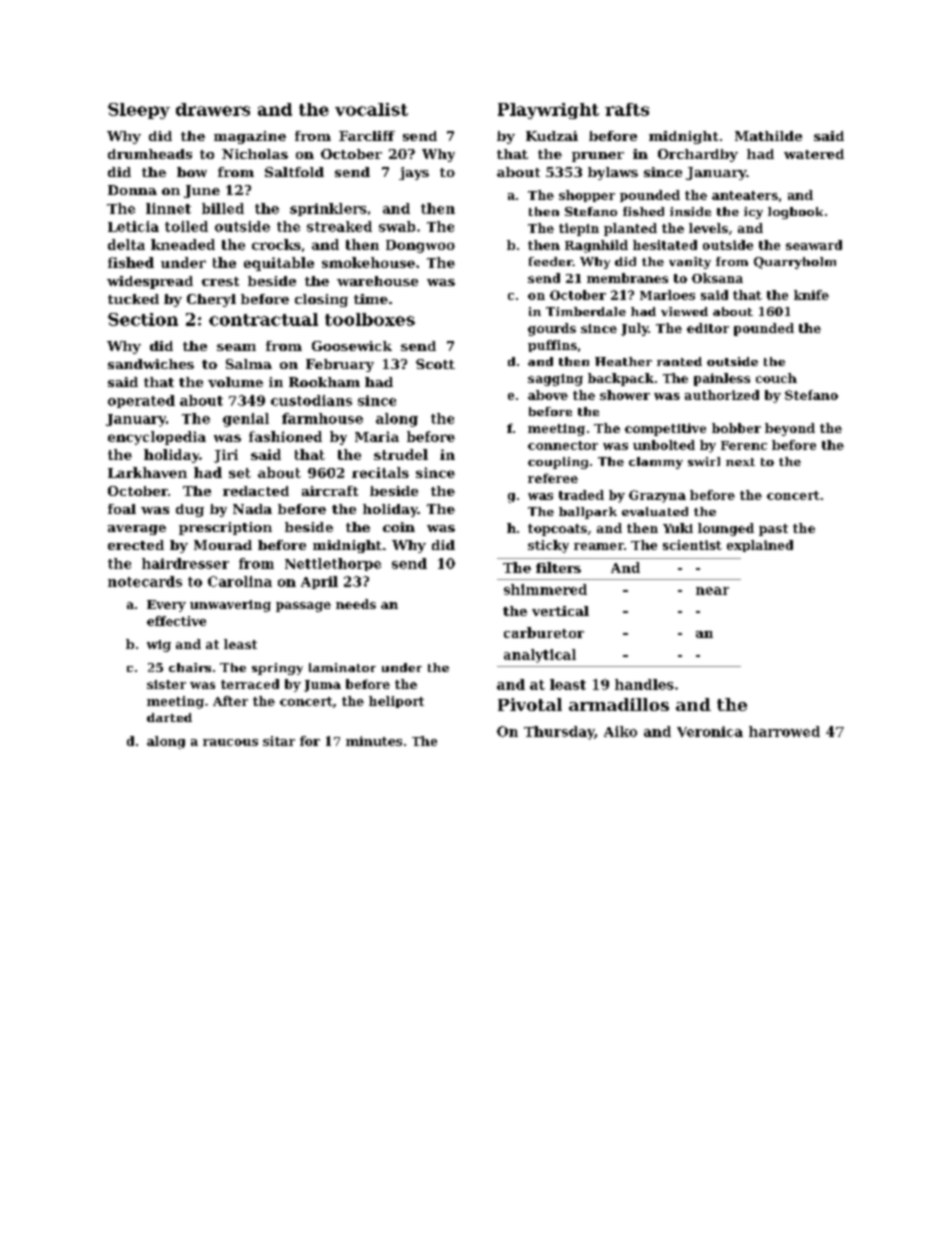 The image size is (952, 1233). I want to click on Yuki, so click(678, 528).
